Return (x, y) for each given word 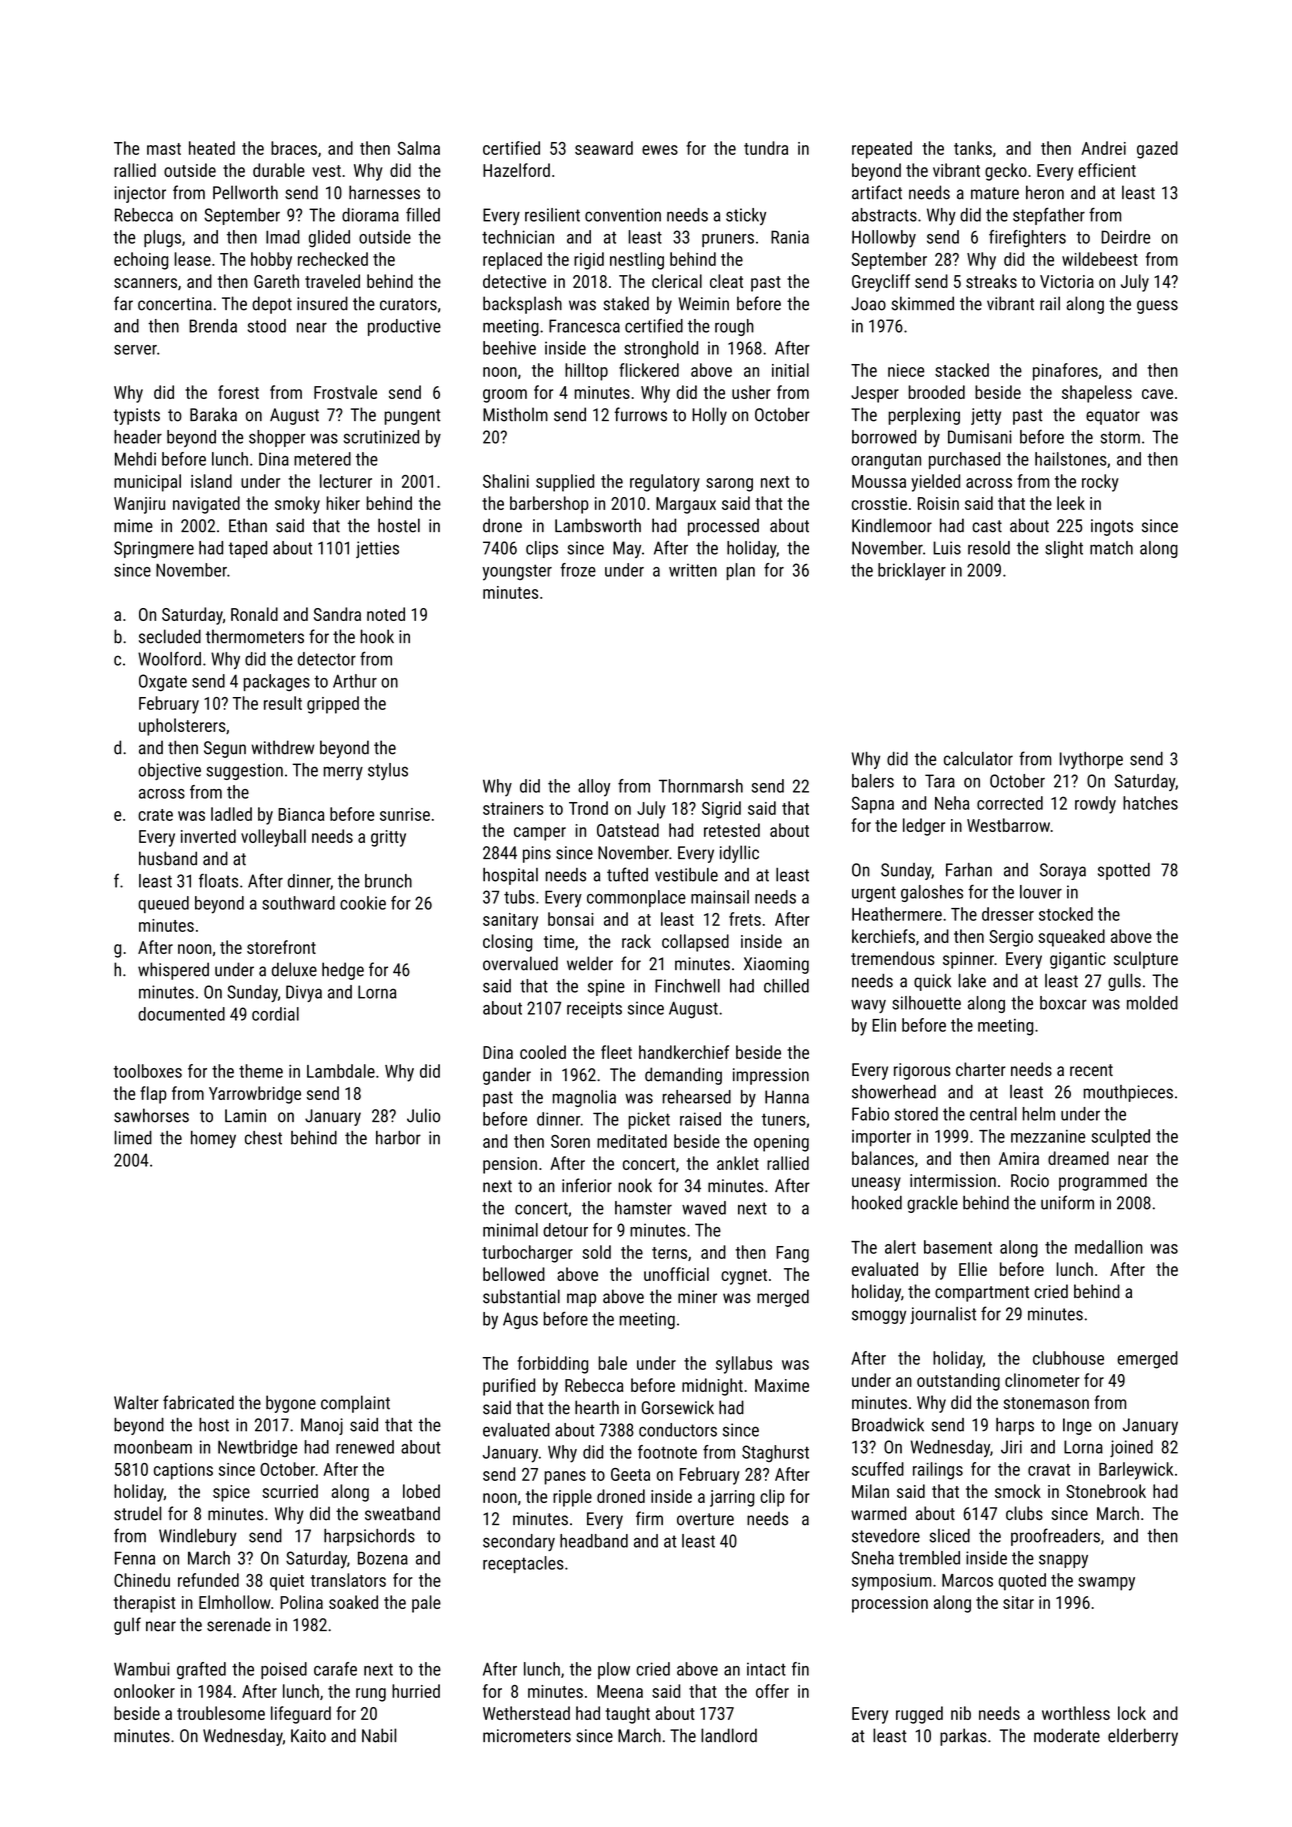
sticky (746, 216)
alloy (594, 788)
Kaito (308, 1736)
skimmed (922, 303)
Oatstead (628, 830)
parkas (963, 1737)
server (135, 350)
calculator (978, 759)
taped (247, 549)
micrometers (527, 1736)
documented (181, 1014)
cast (987, 526)
